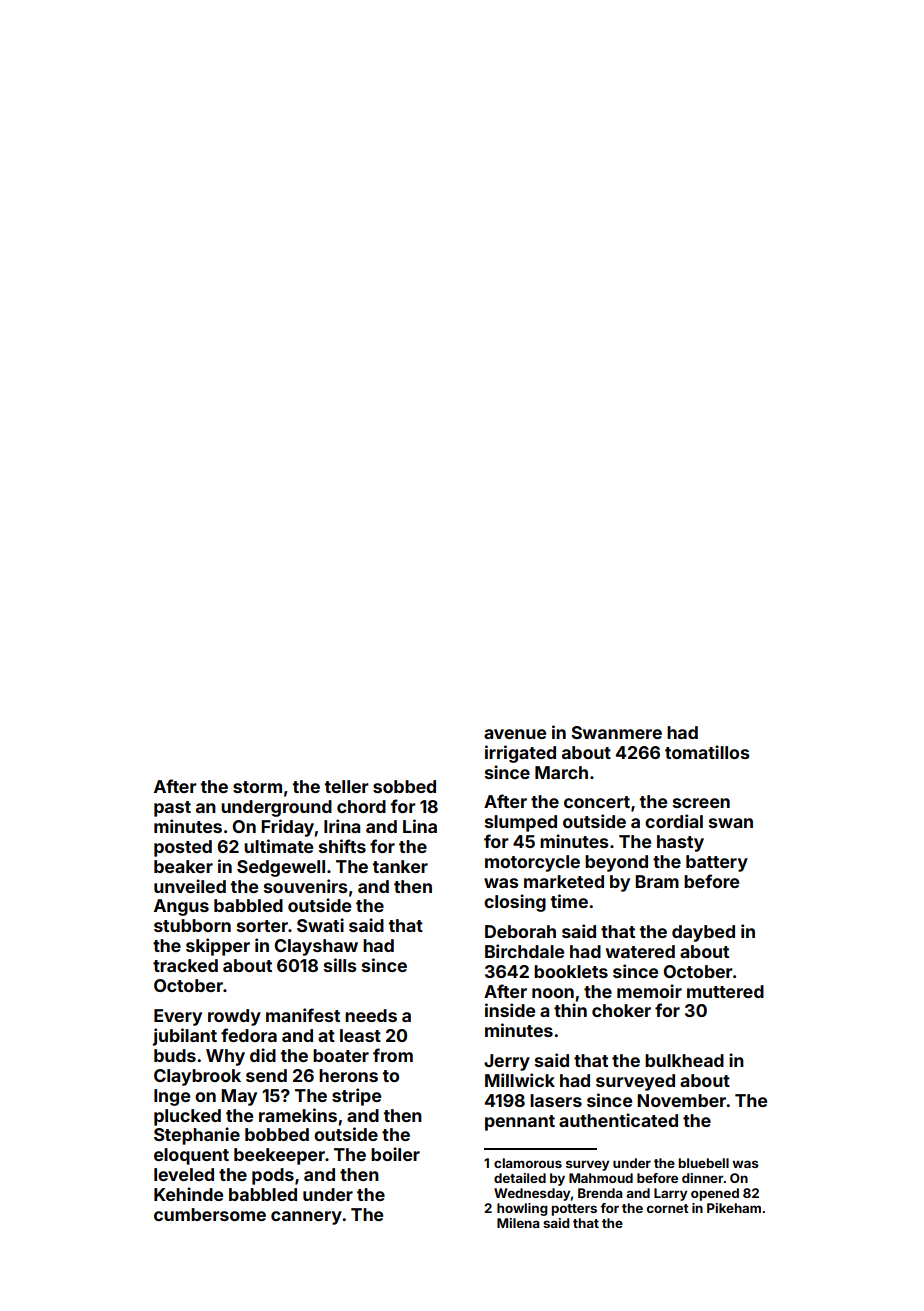 This document has height=1311, width=924. What do you see at coordinates (680, 843) in the document?
I see `hasty` at bounding box center [680, 843].
